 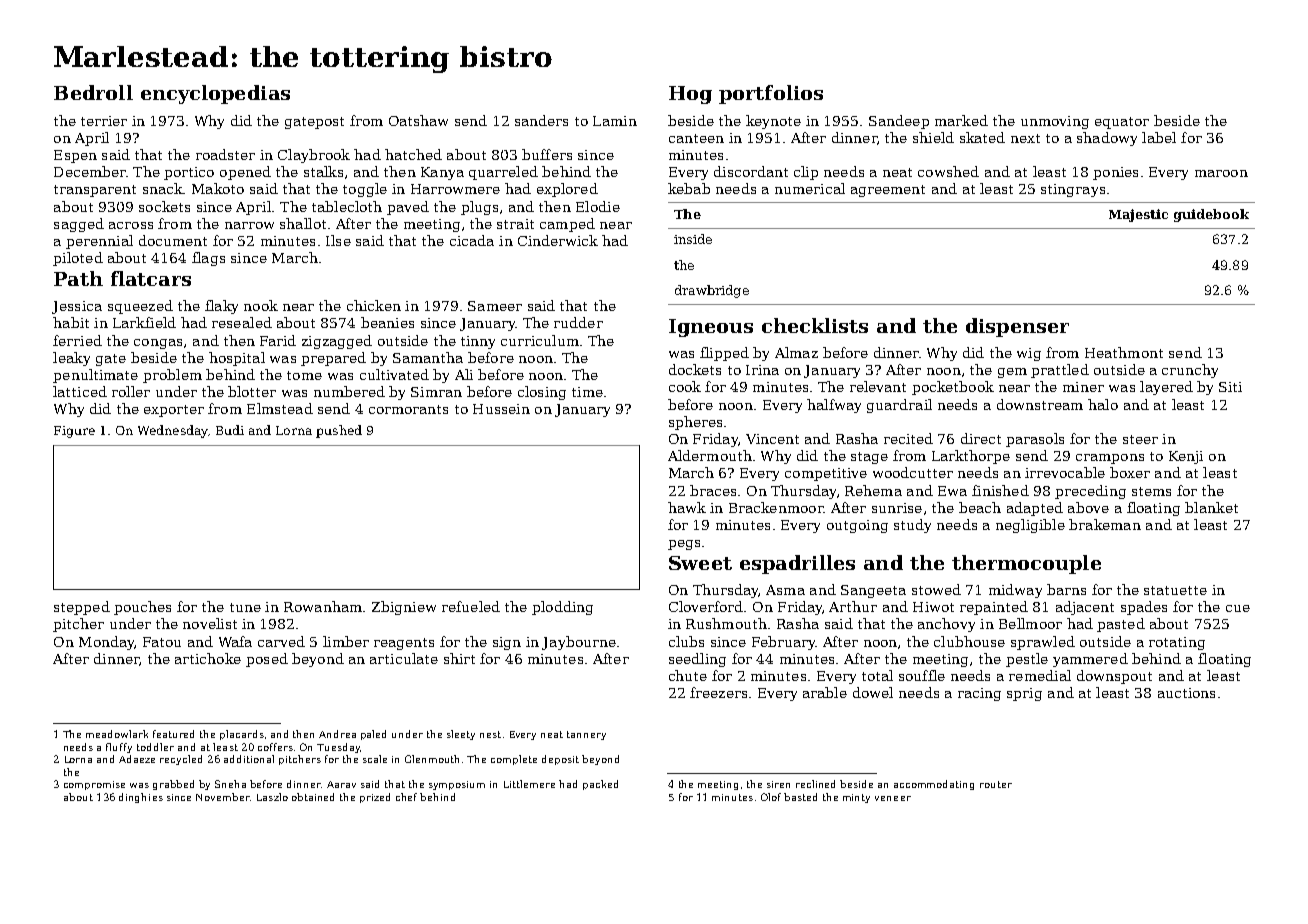 I want to click on Sneha, so click(x=230, y=784).
